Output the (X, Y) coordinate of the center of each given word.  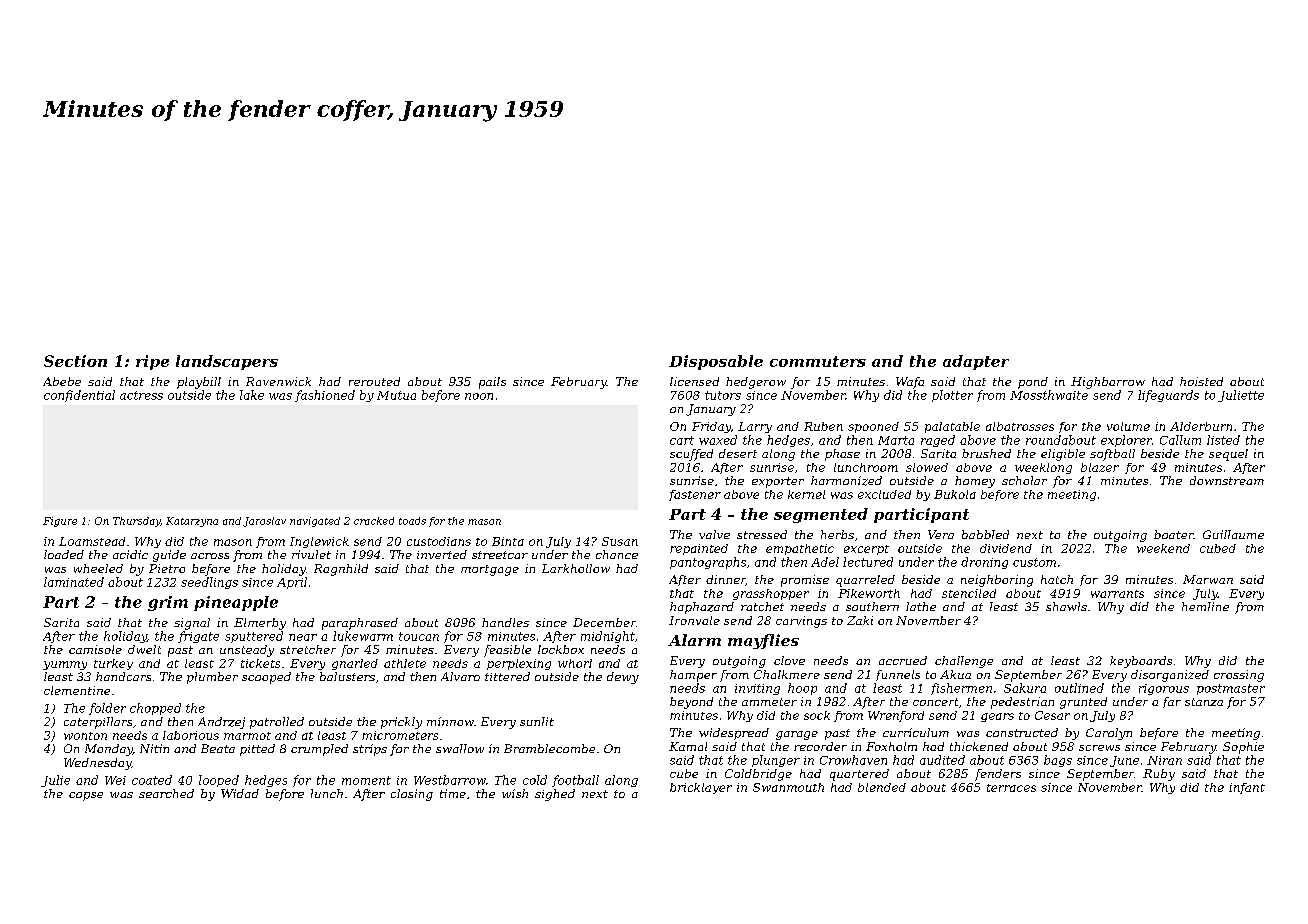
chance (617, 554)
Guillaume (1233, 534)
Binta (508, 541)
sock (817, 715)
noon (479, 396)
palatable (952, 427)
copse (86, 796)
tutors (723, 395)
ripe (152, 362)
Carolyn (1109, 734)
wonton (85, 736)
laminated (74, 582)
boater (1174, 534)
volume (1128, 426)
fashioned (325, 396)
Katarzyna (192, 522)
